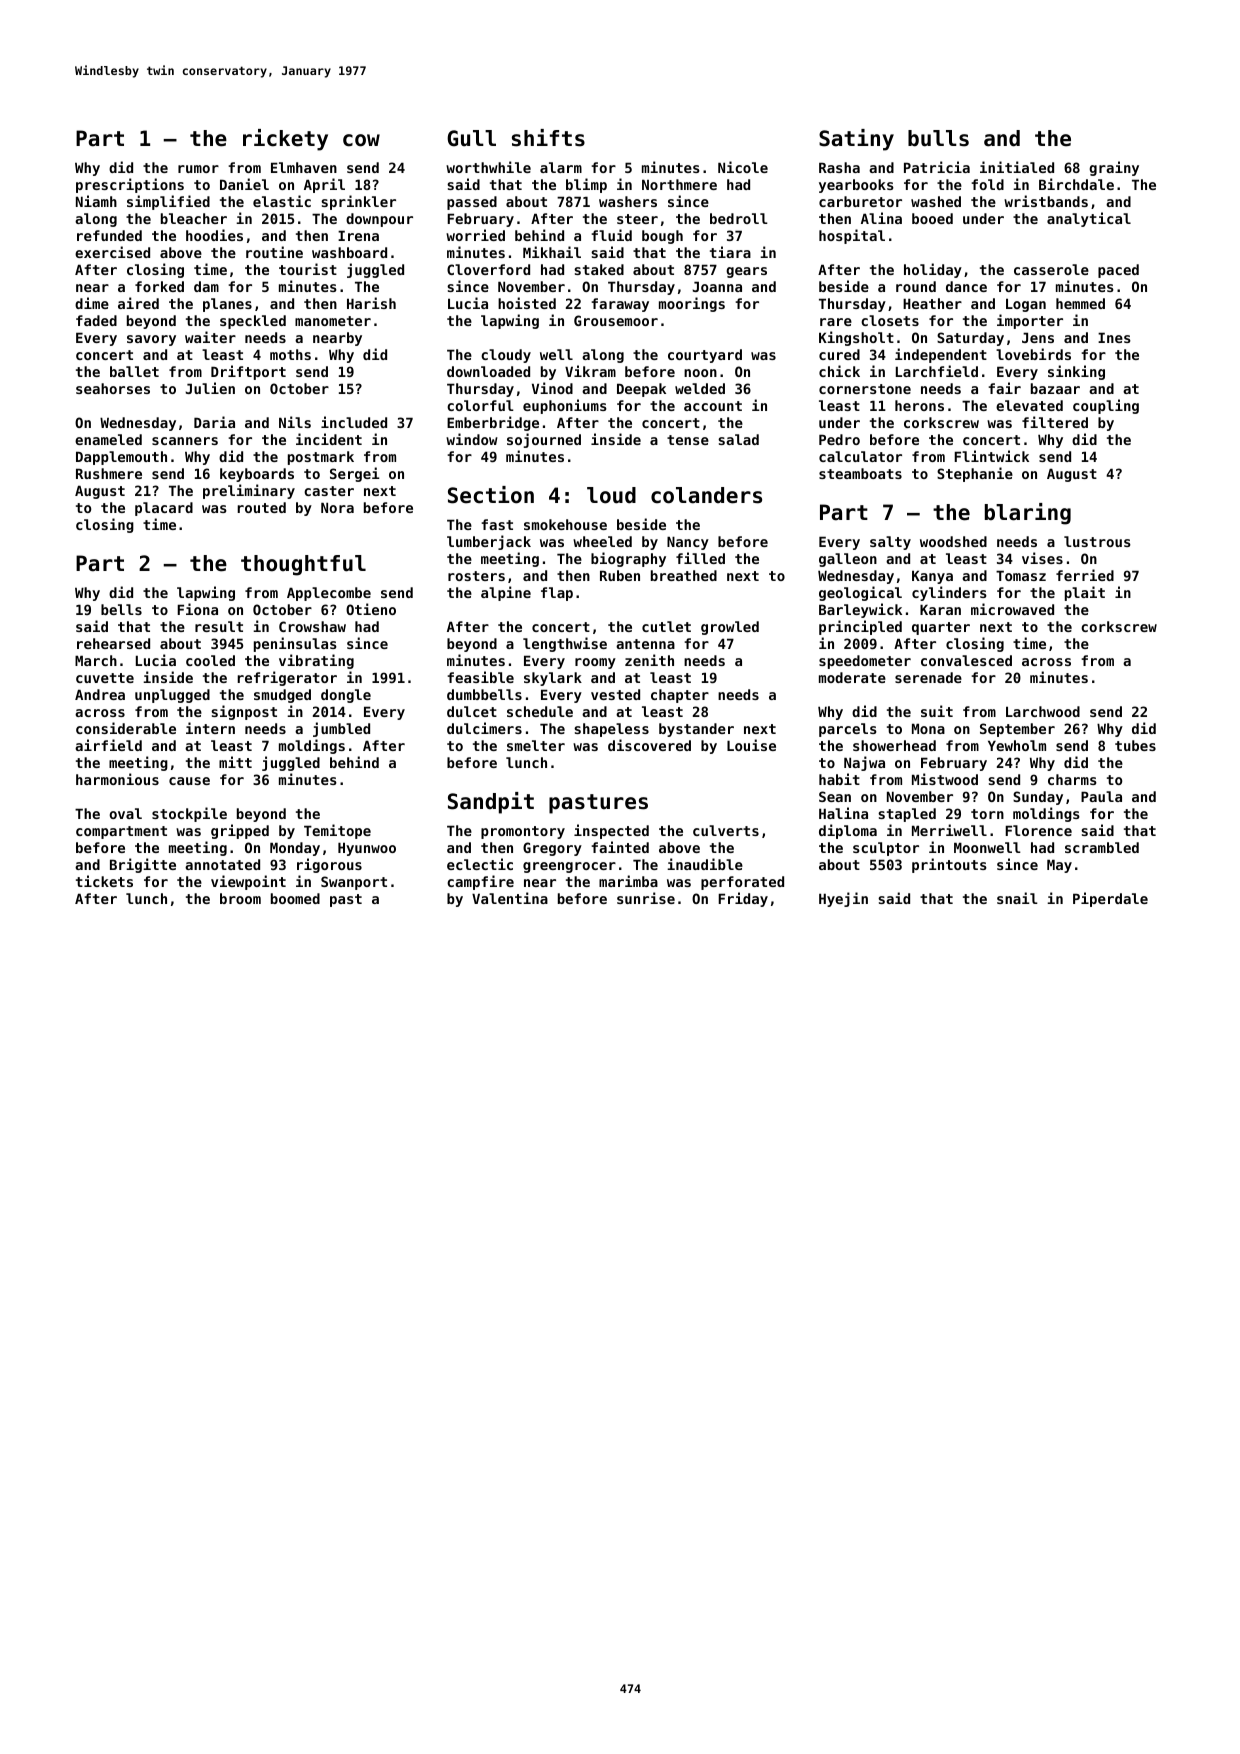 This document has height=1754, width=1240. I want to click on initialed, so click(1017, 167).
